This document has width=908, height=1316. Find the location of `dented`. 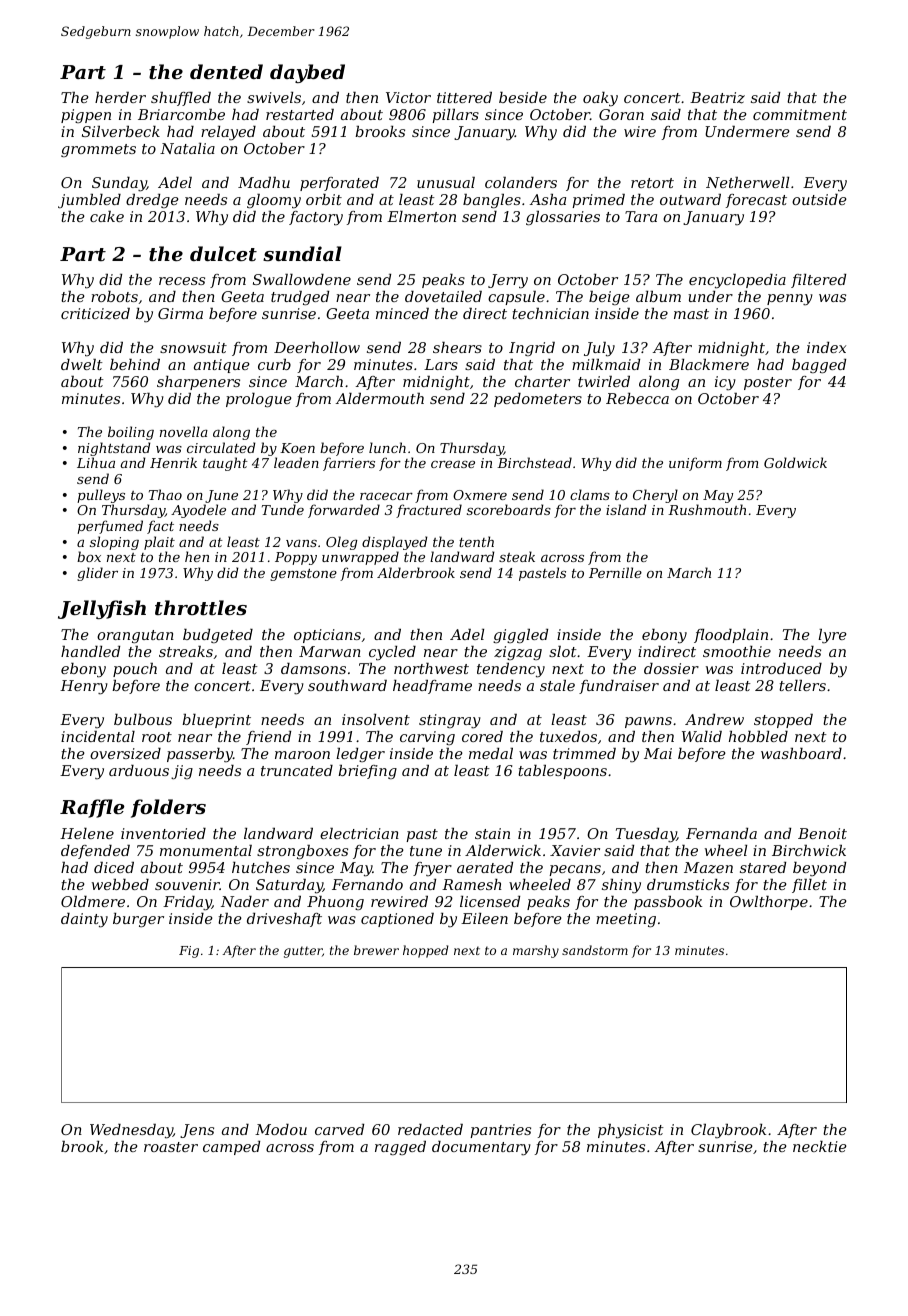

dented is located at coordinates (226, 71).
